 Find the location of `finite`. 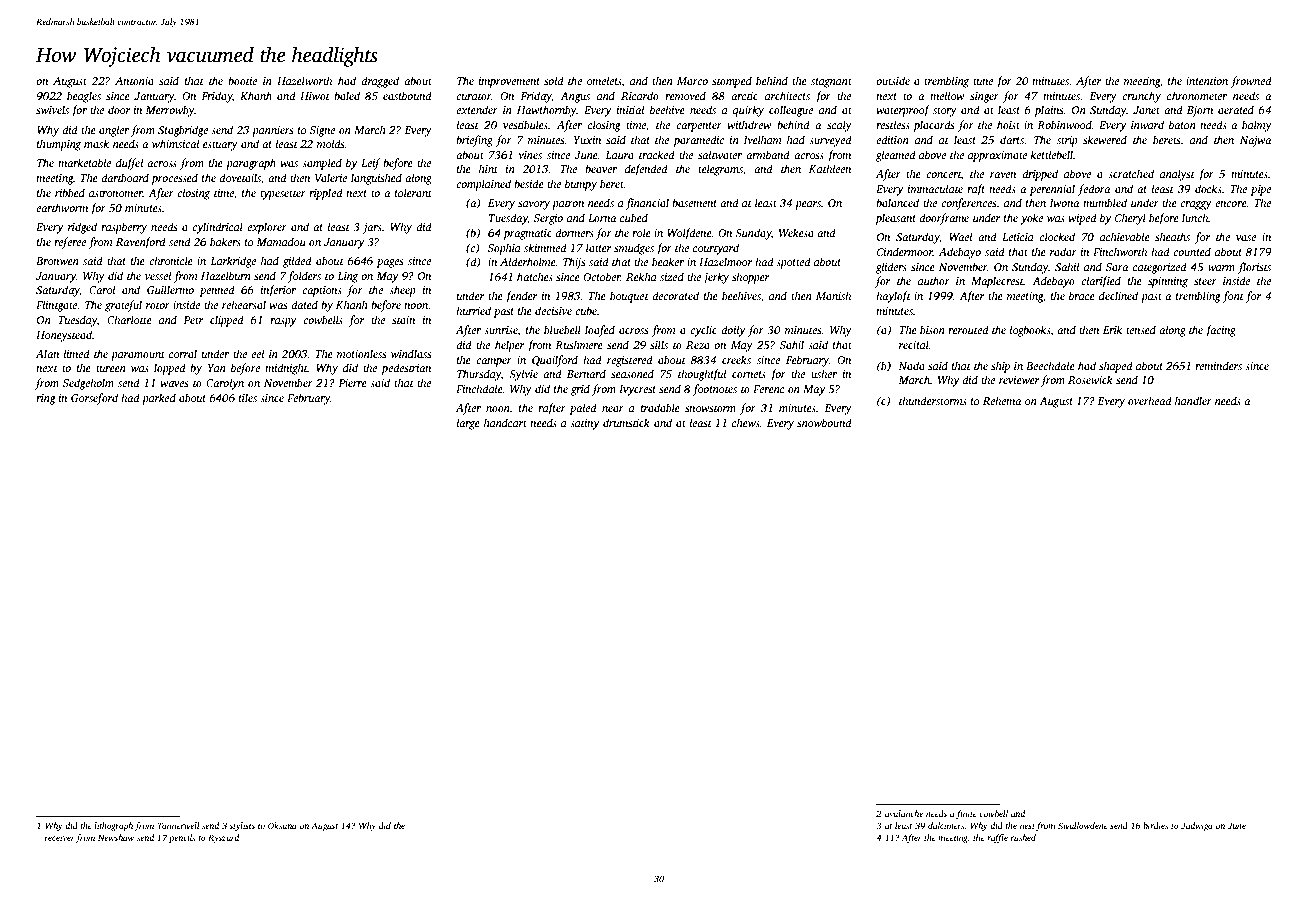

finite is located at coordinates (966, 814).
